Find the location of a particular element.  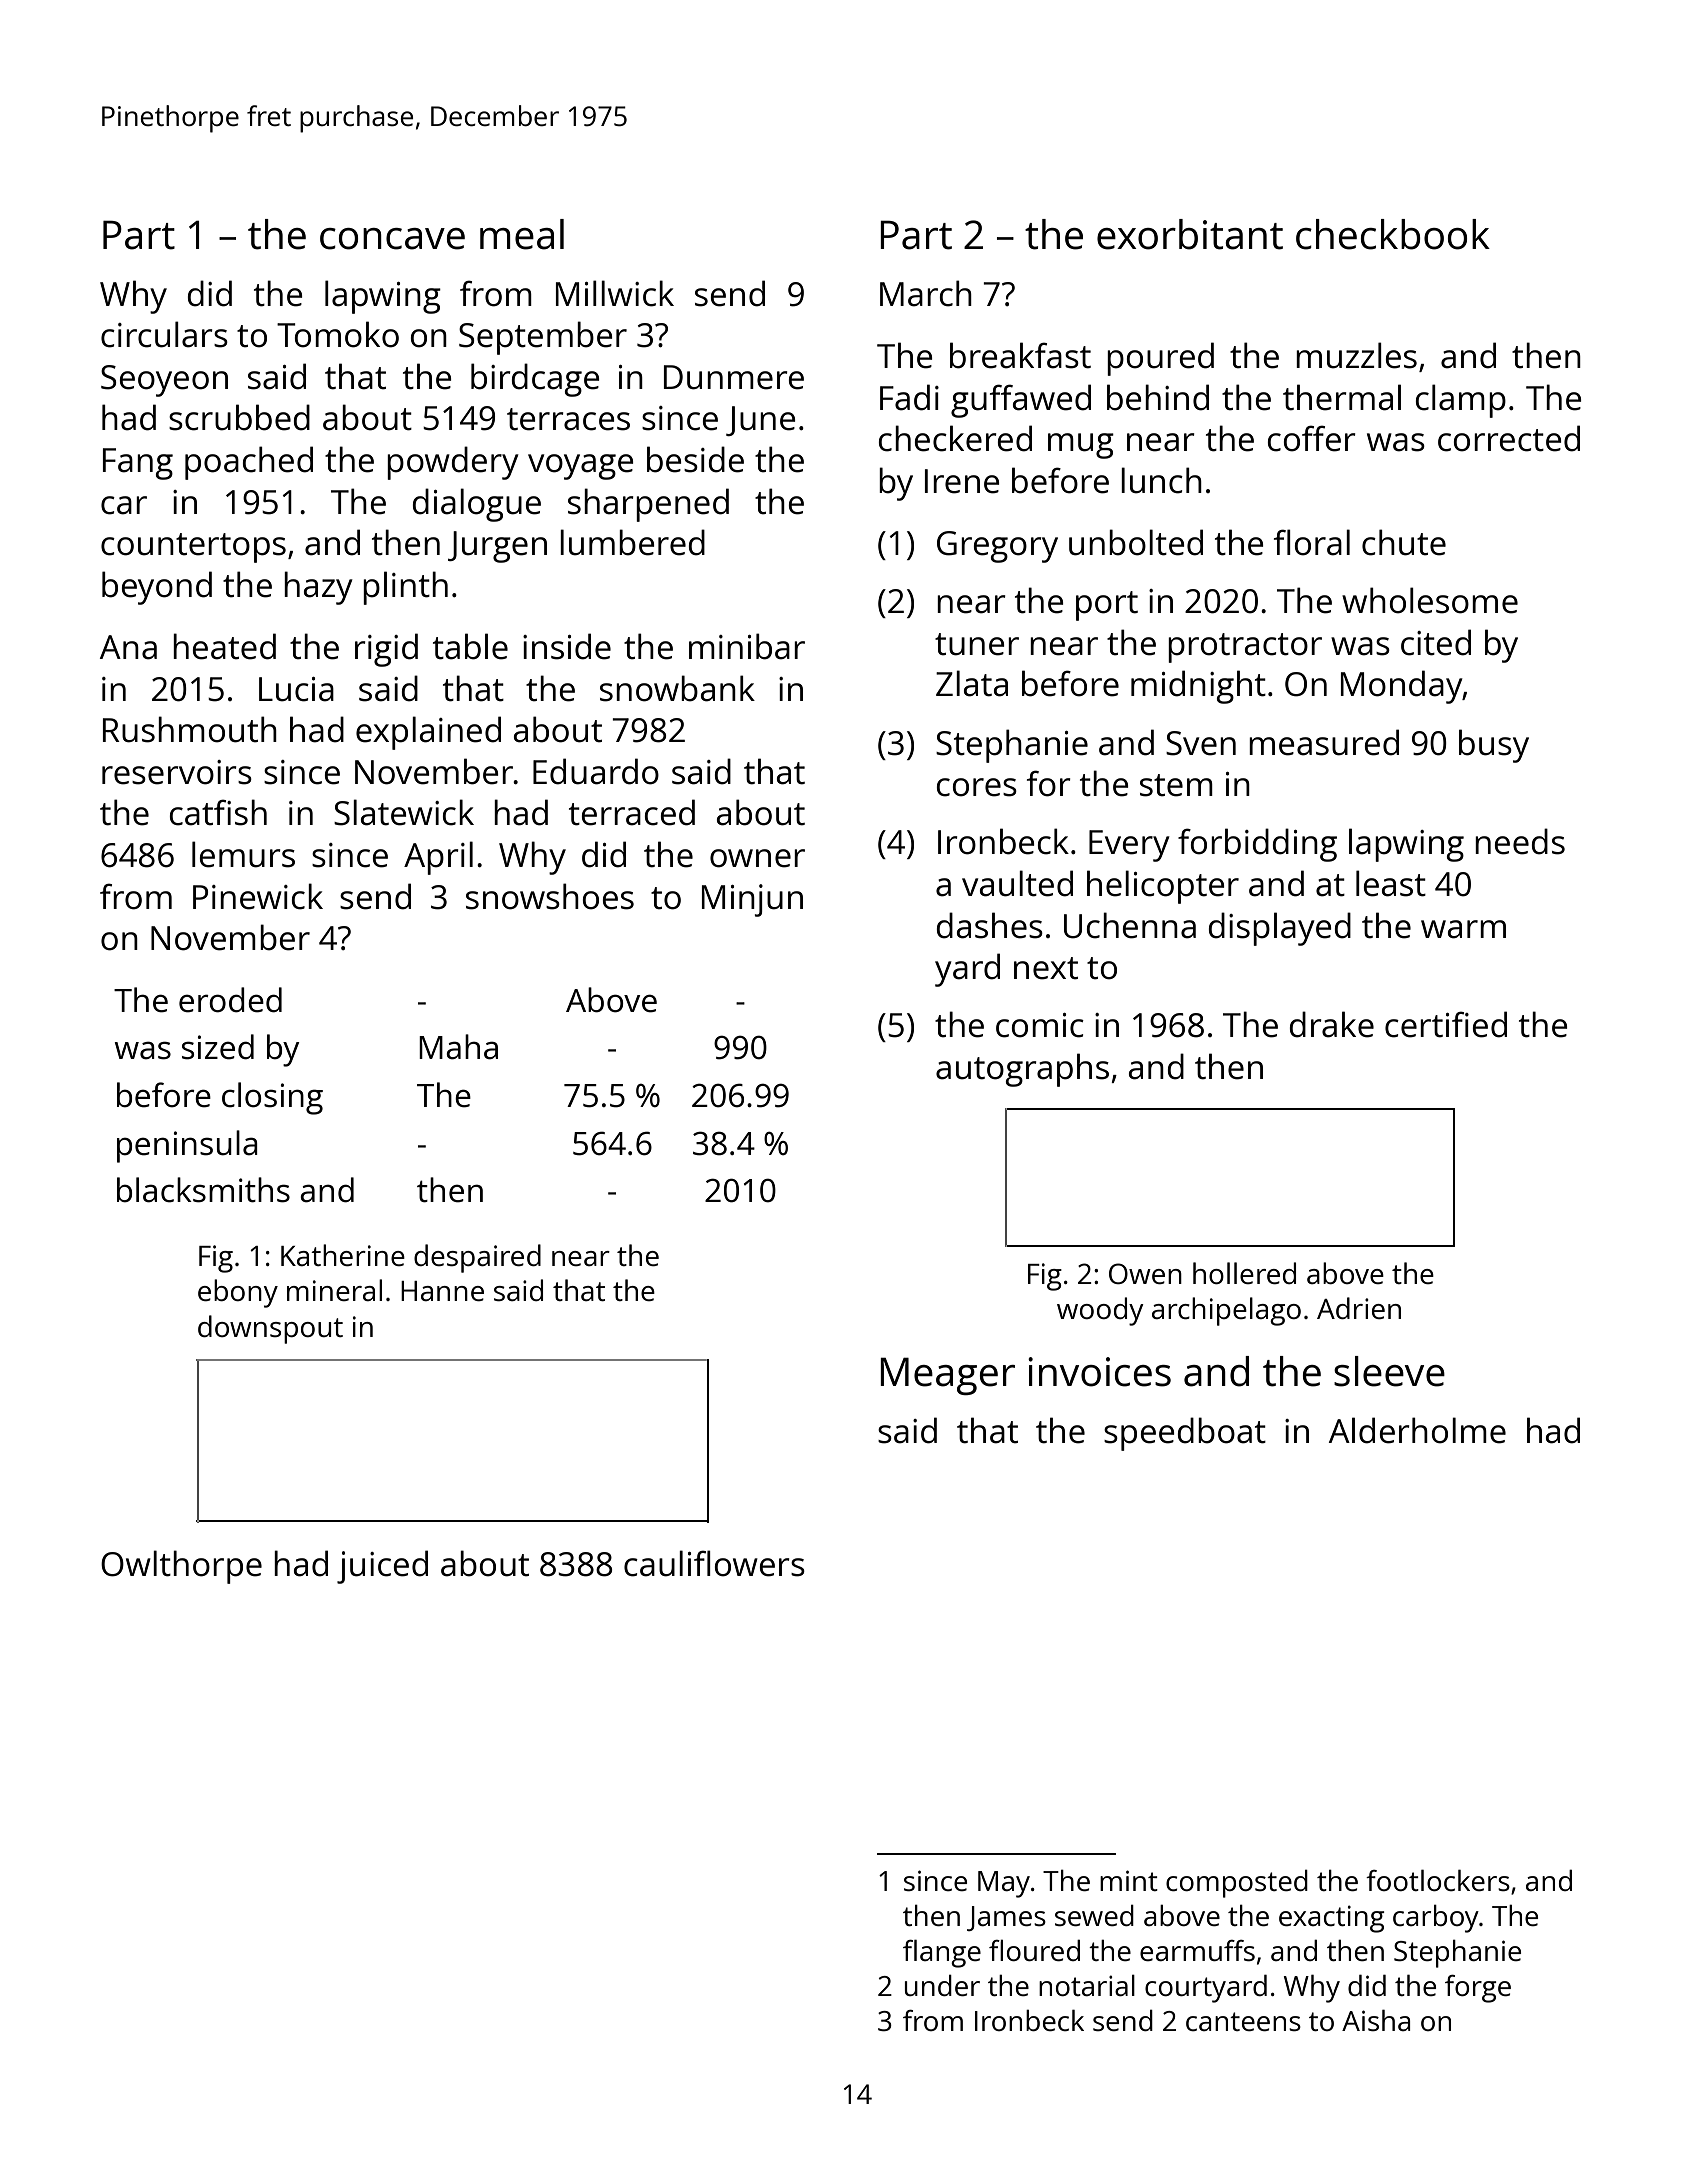

behind is located at coordinates (1158, 397).
